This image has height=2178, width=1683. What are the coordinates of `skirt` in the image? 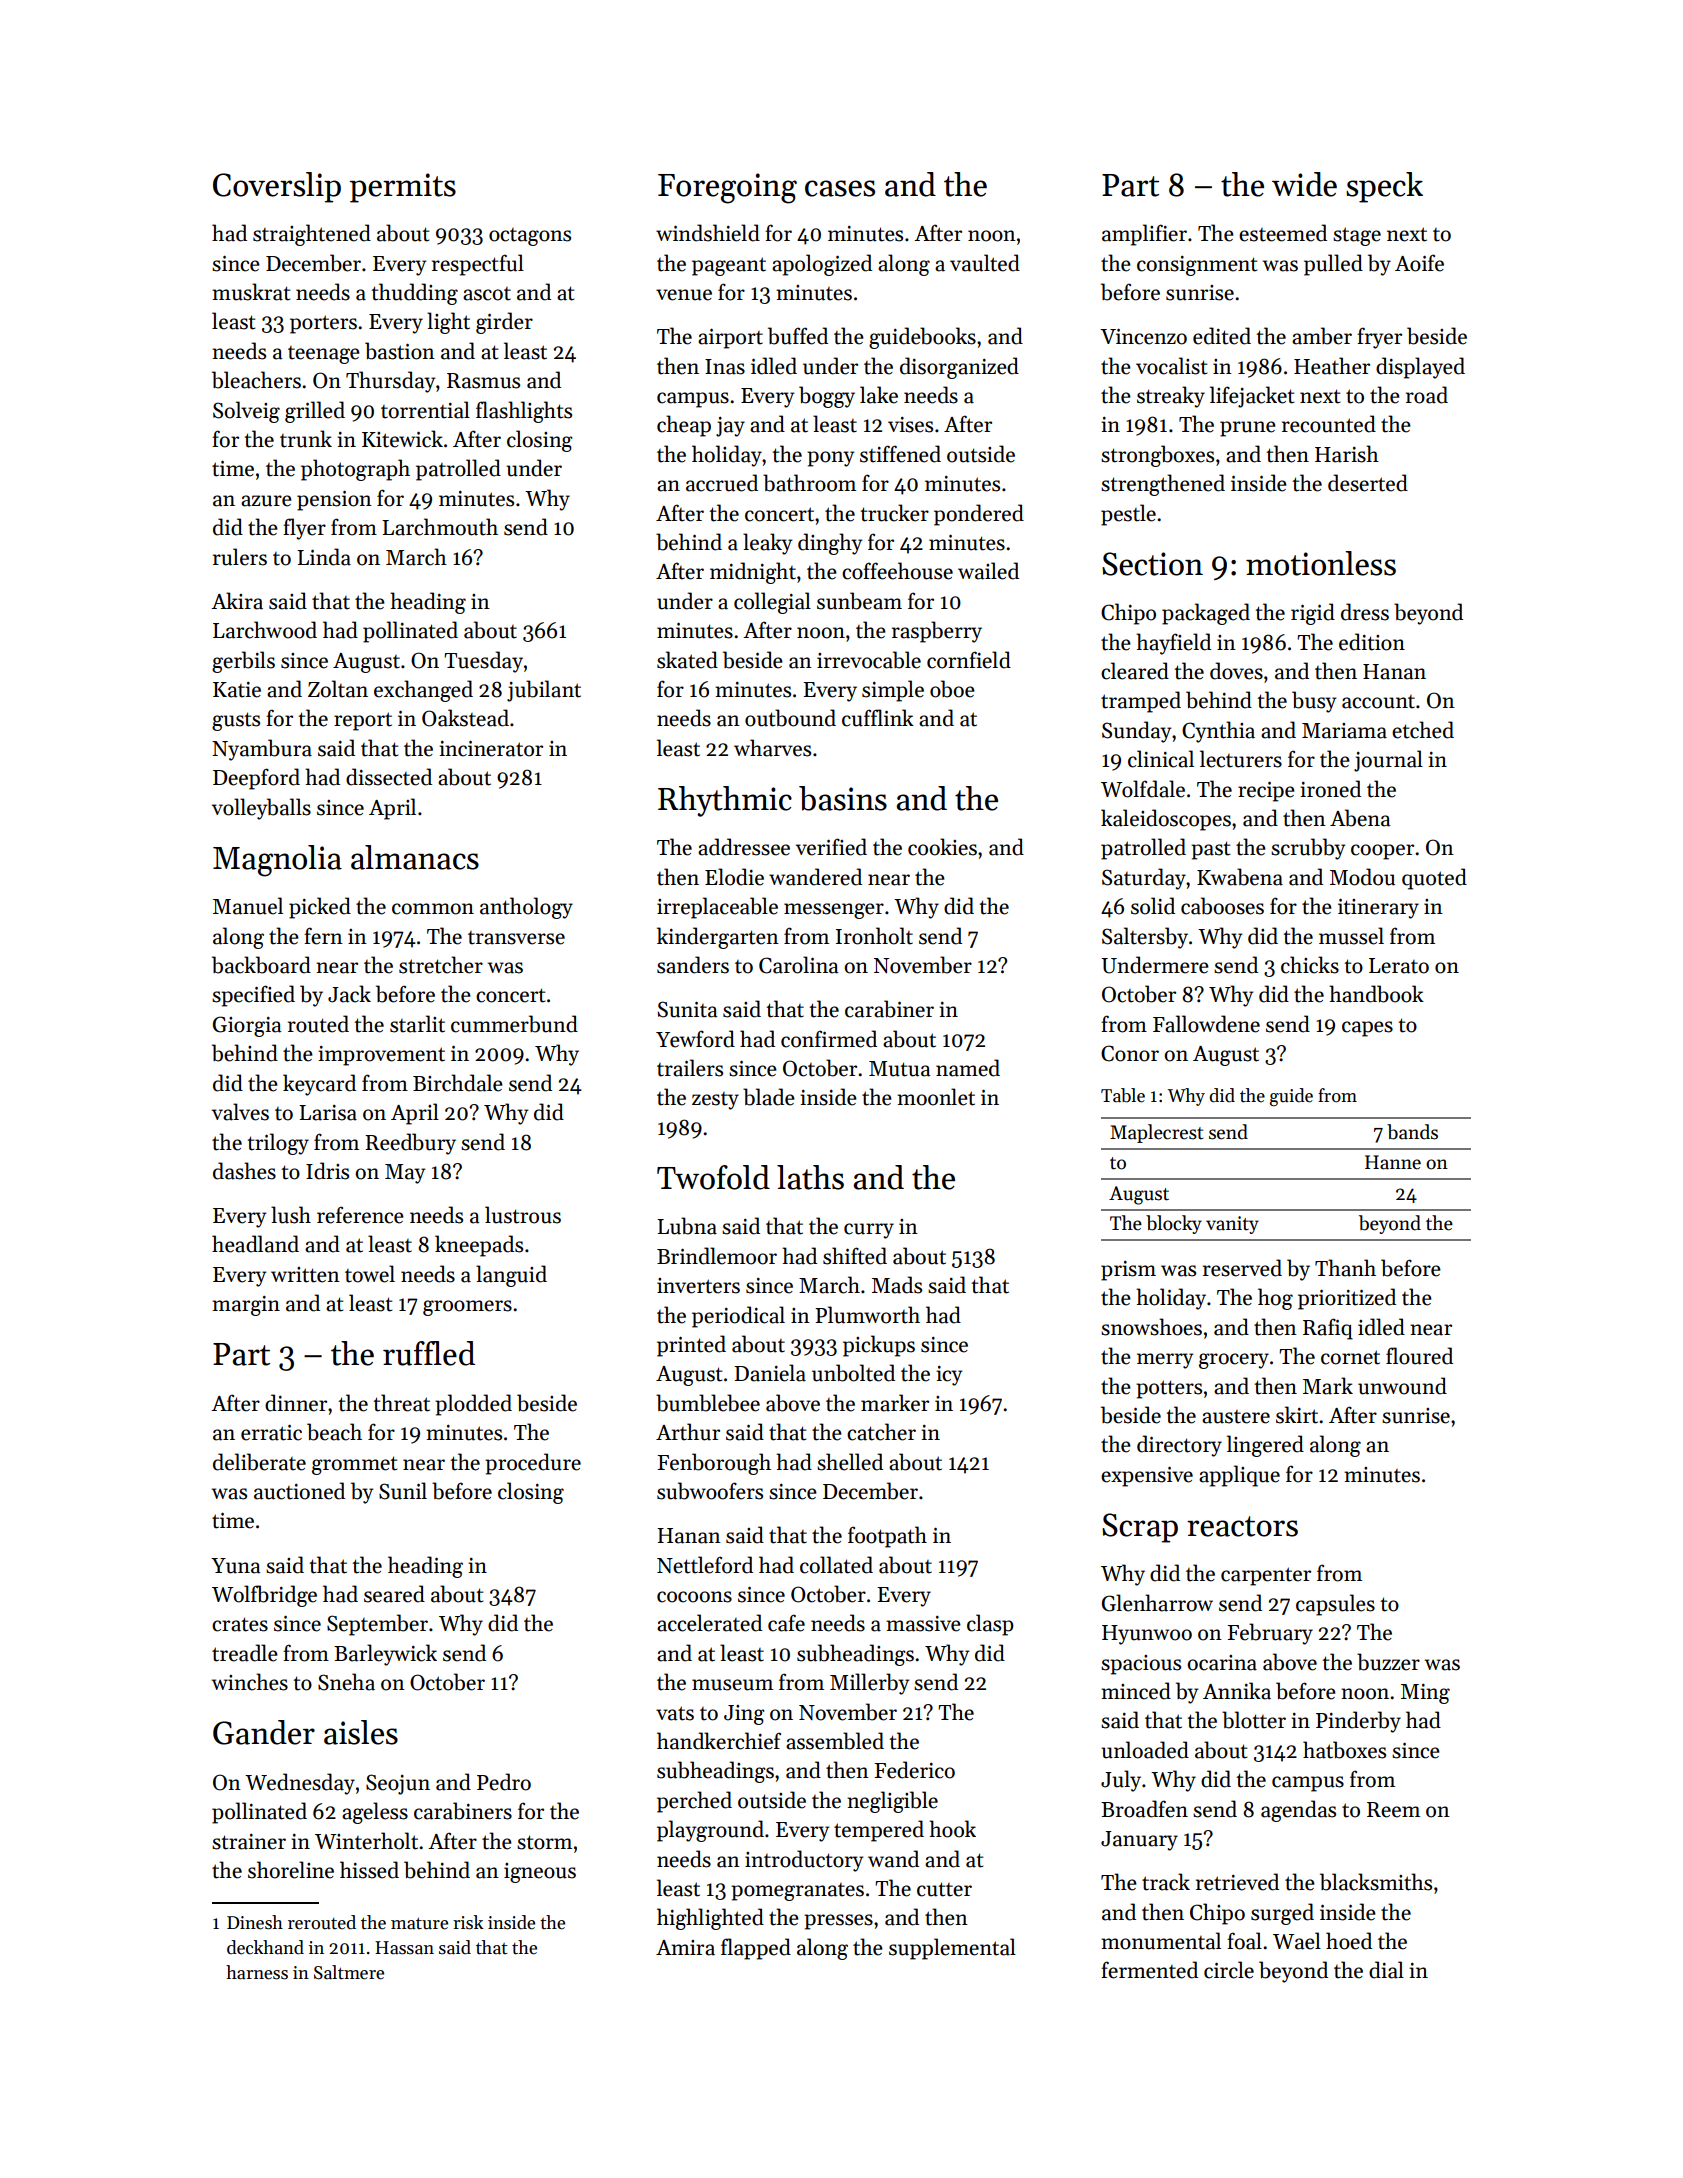 It's located at (1297, 1415).
